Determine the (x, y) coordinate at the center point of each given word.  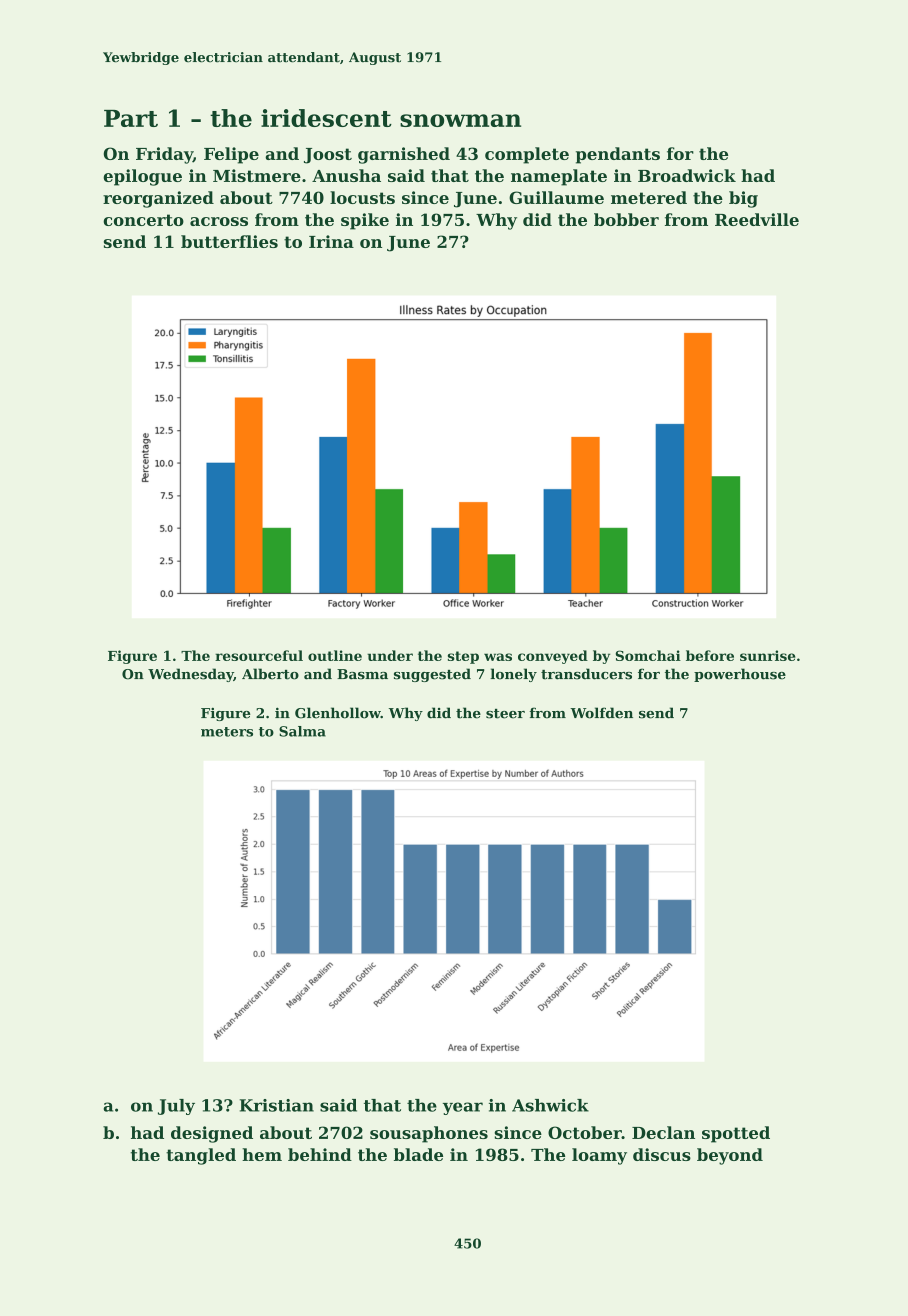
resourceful (259, 655)
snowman (460, 120)
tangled (201, 1156)
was (498, 657)
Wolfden (601, 713)
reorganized (158, 199)
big (743, 199)
